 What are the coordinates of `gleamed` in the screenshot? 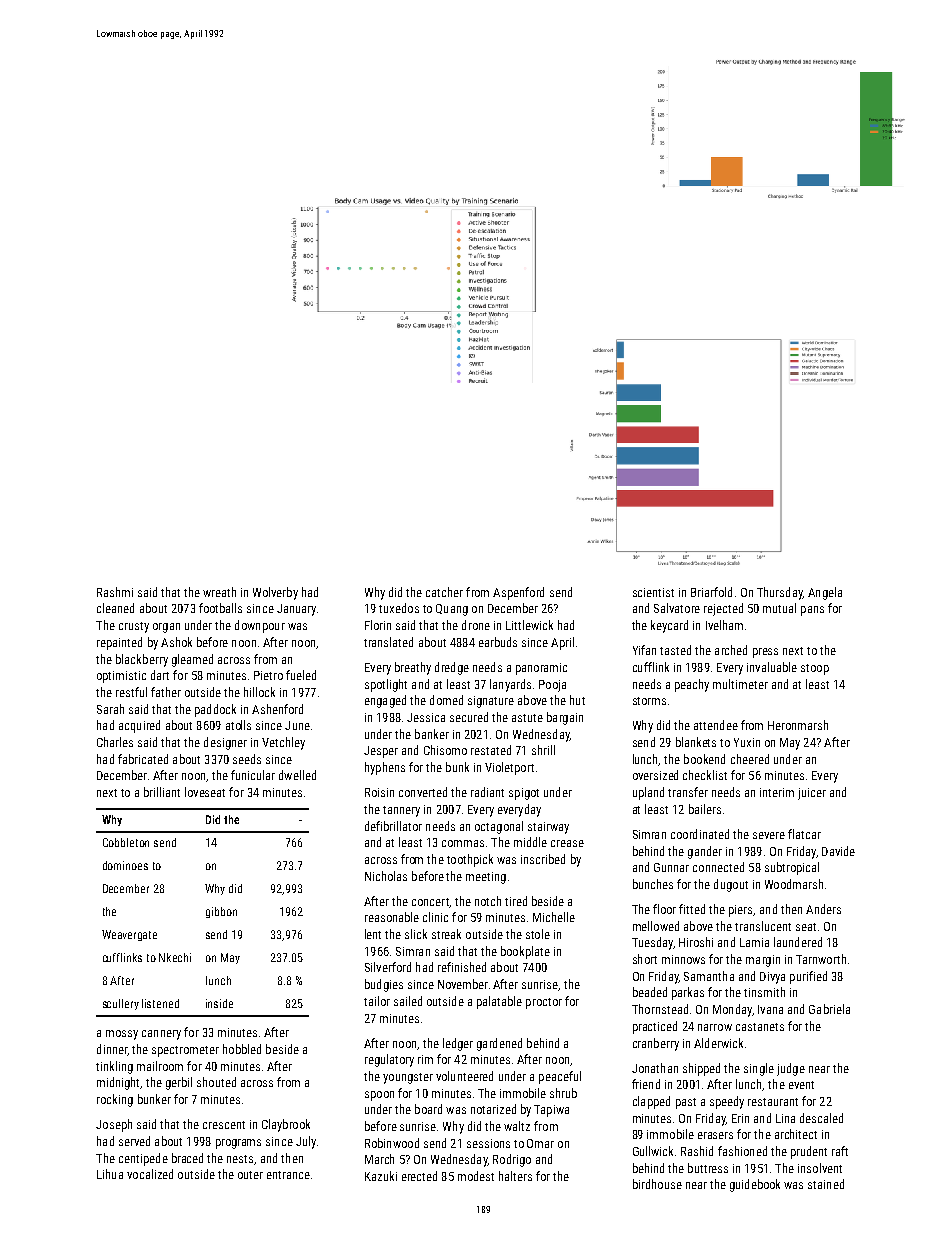 It's located at (192, 660).
